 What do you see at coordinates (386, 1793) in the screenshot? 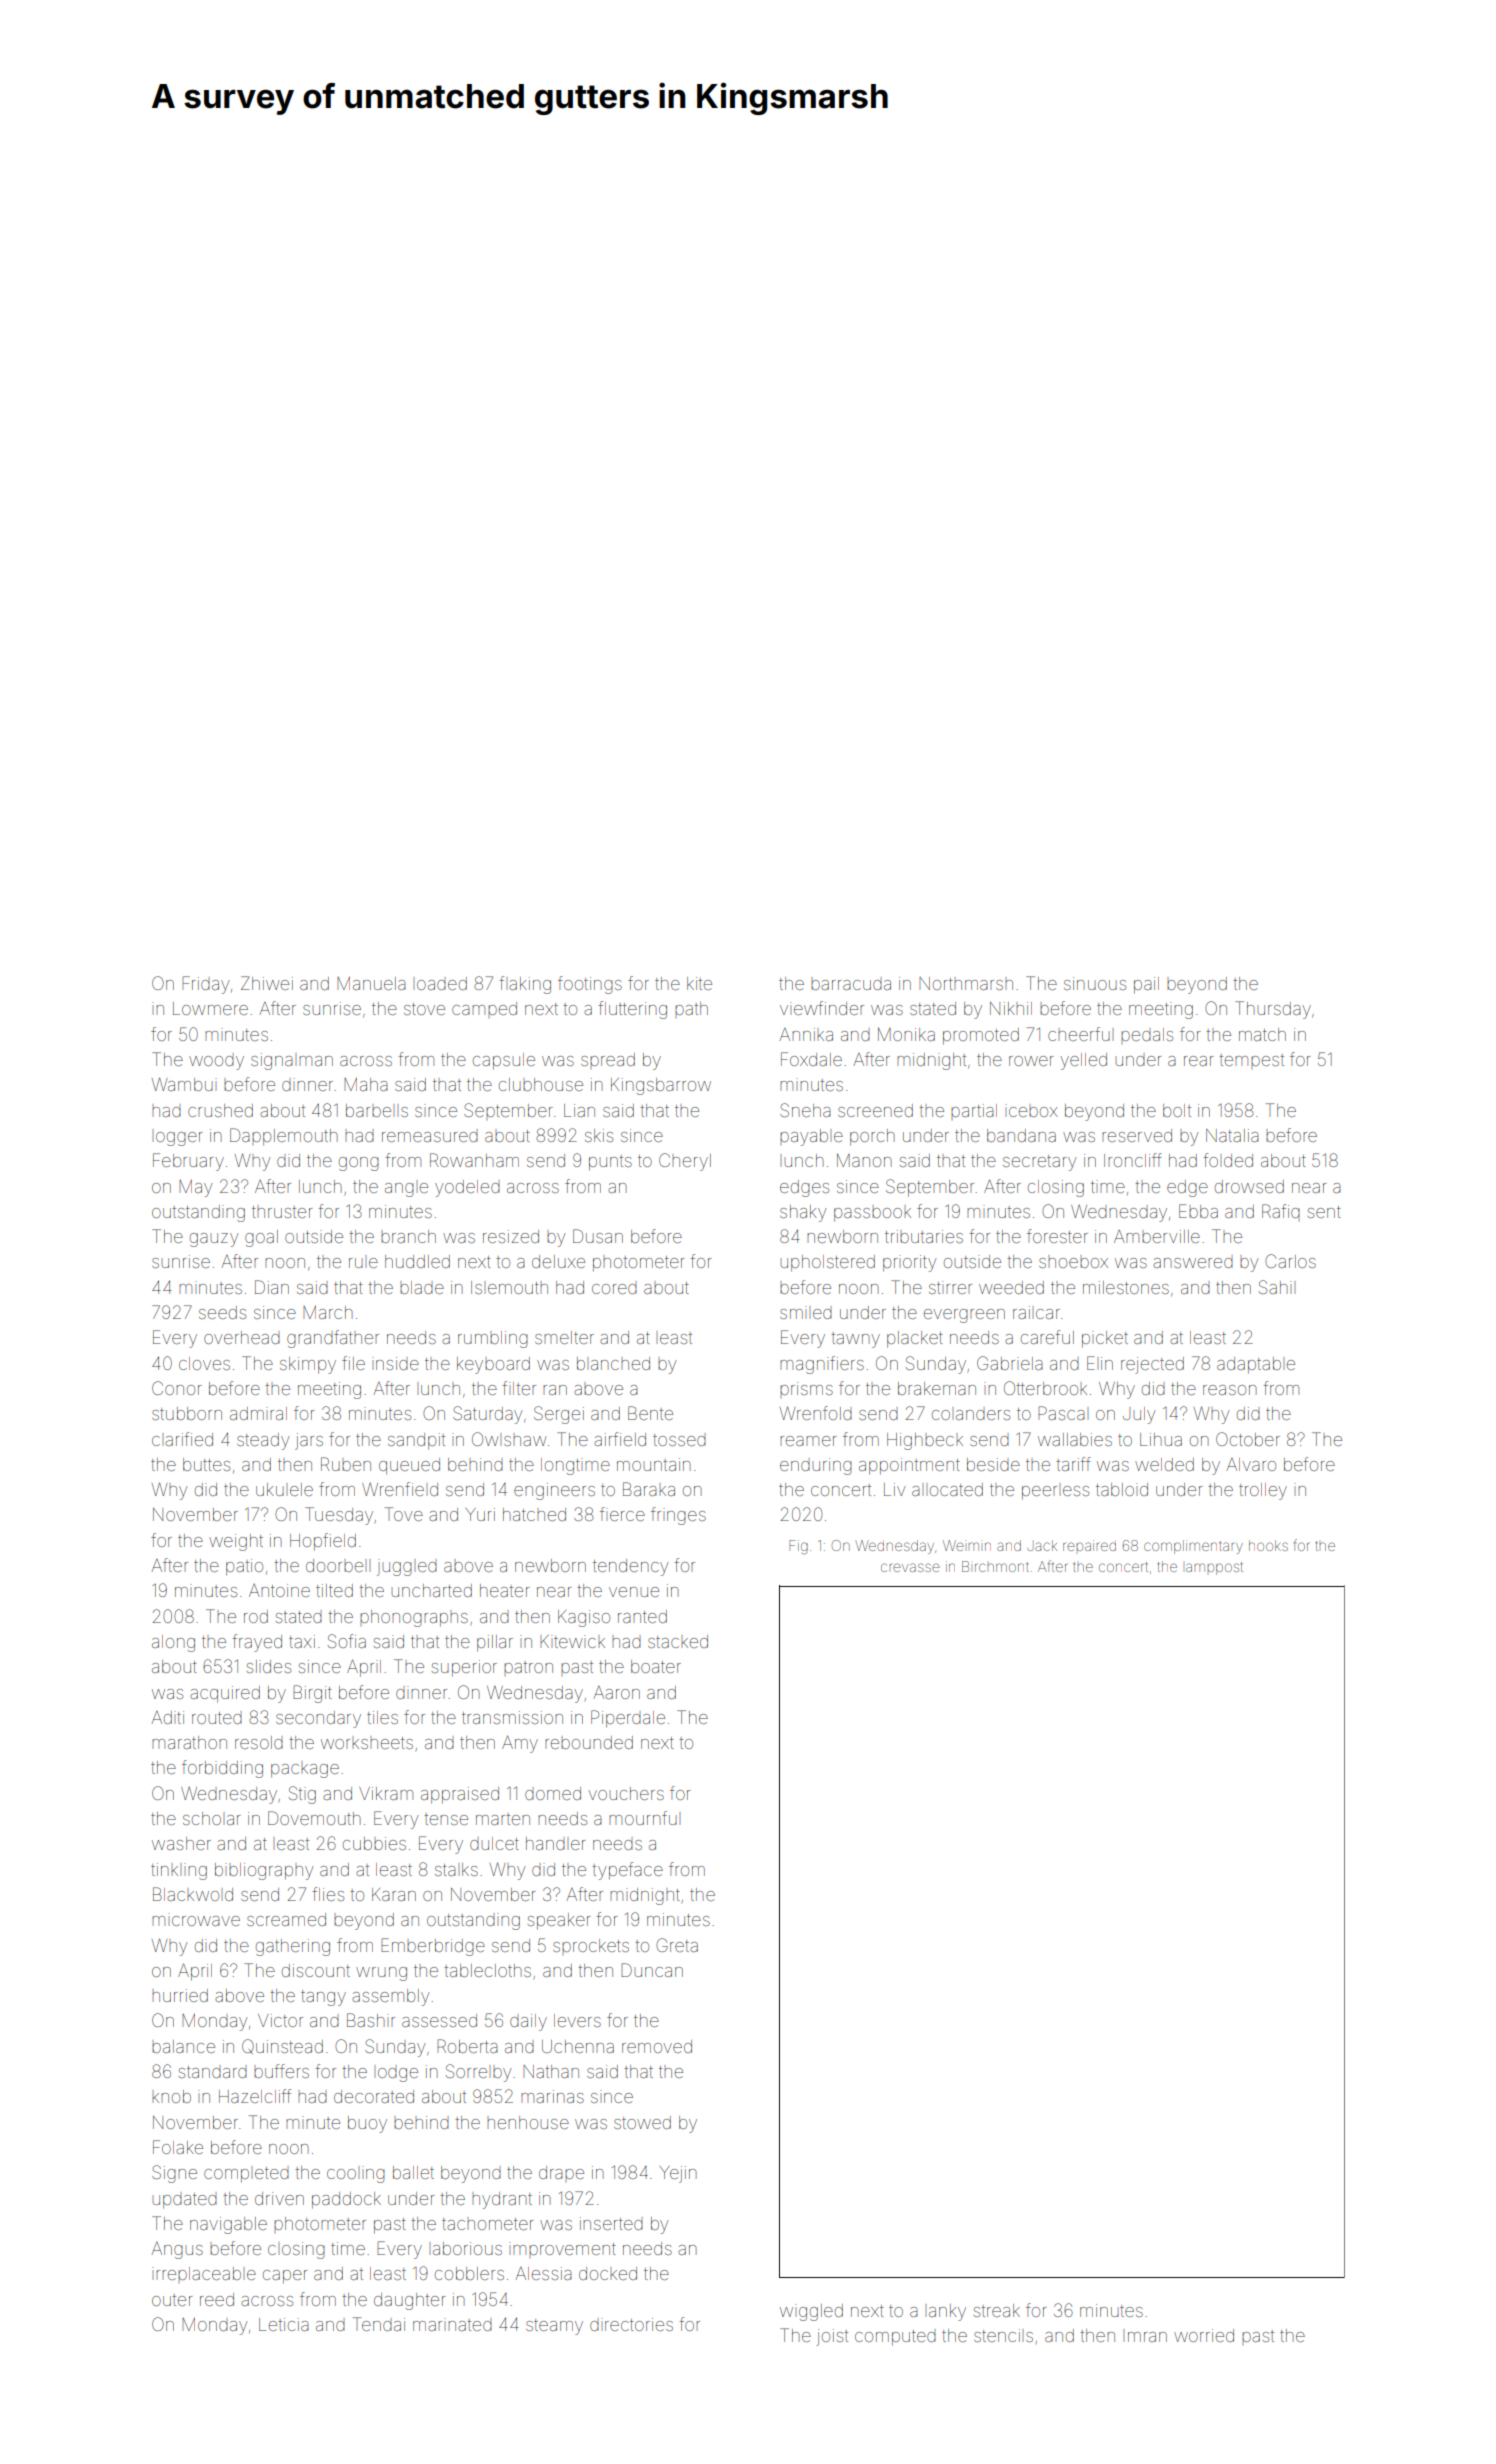
I see `Vikram` at bounding box center [386, 1793].
